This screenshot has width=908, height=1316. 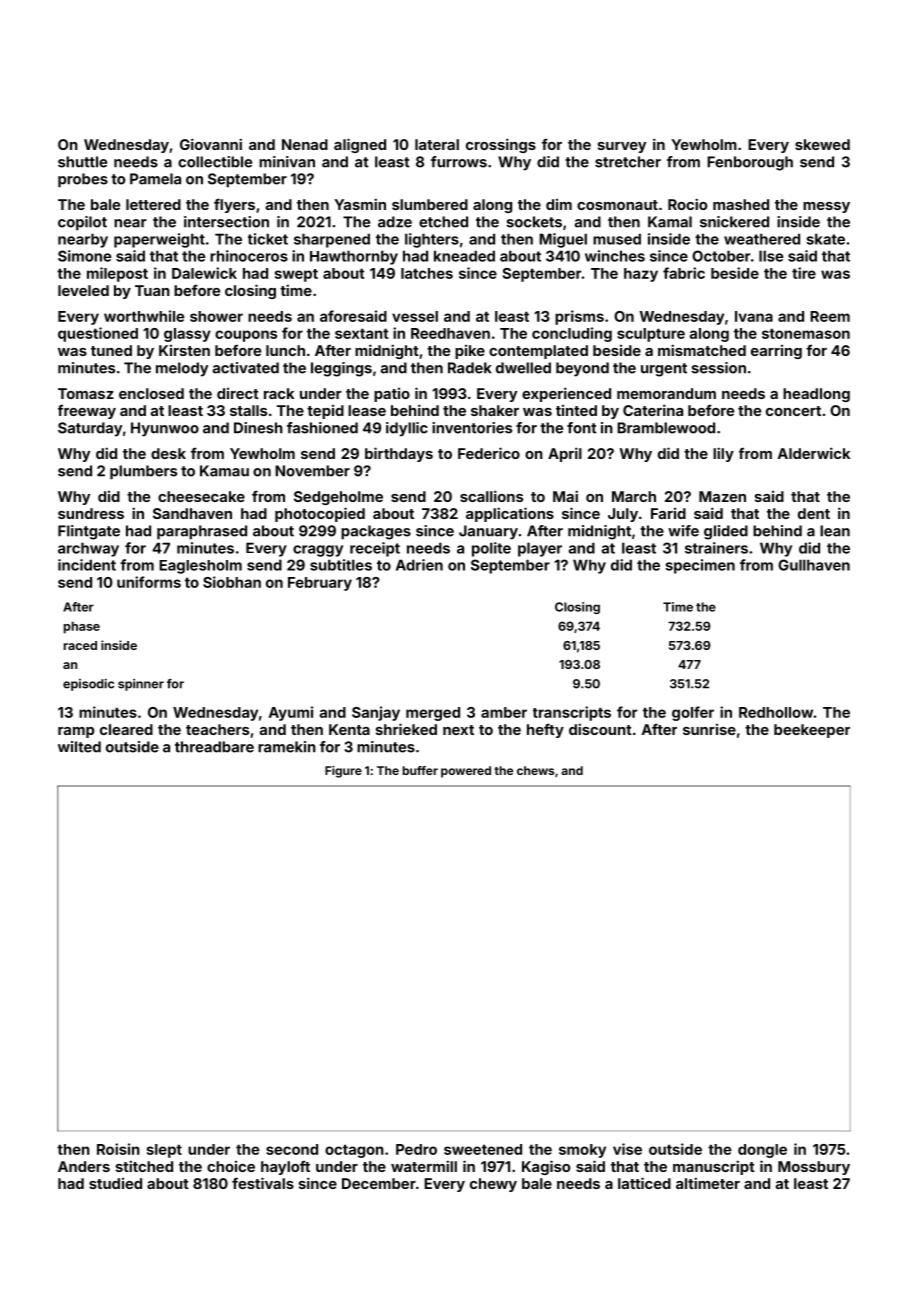 What do you see at coordinates (287, 747) in the screenshot?
I see `ramekin` at bounding box center [287, 747].
